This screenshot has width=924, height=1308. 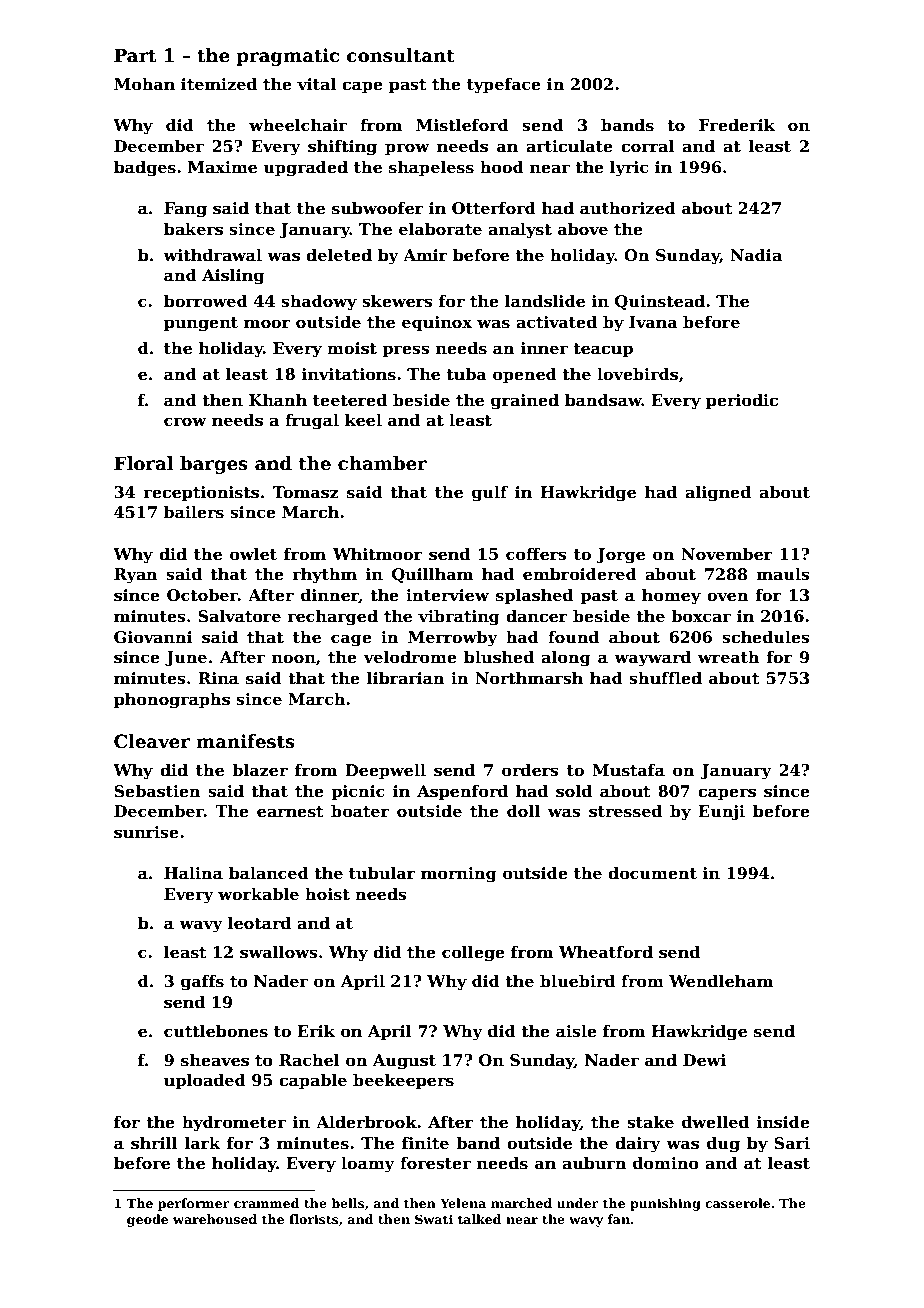 I want to click on Salvatore, so click(x=239, y=616).
